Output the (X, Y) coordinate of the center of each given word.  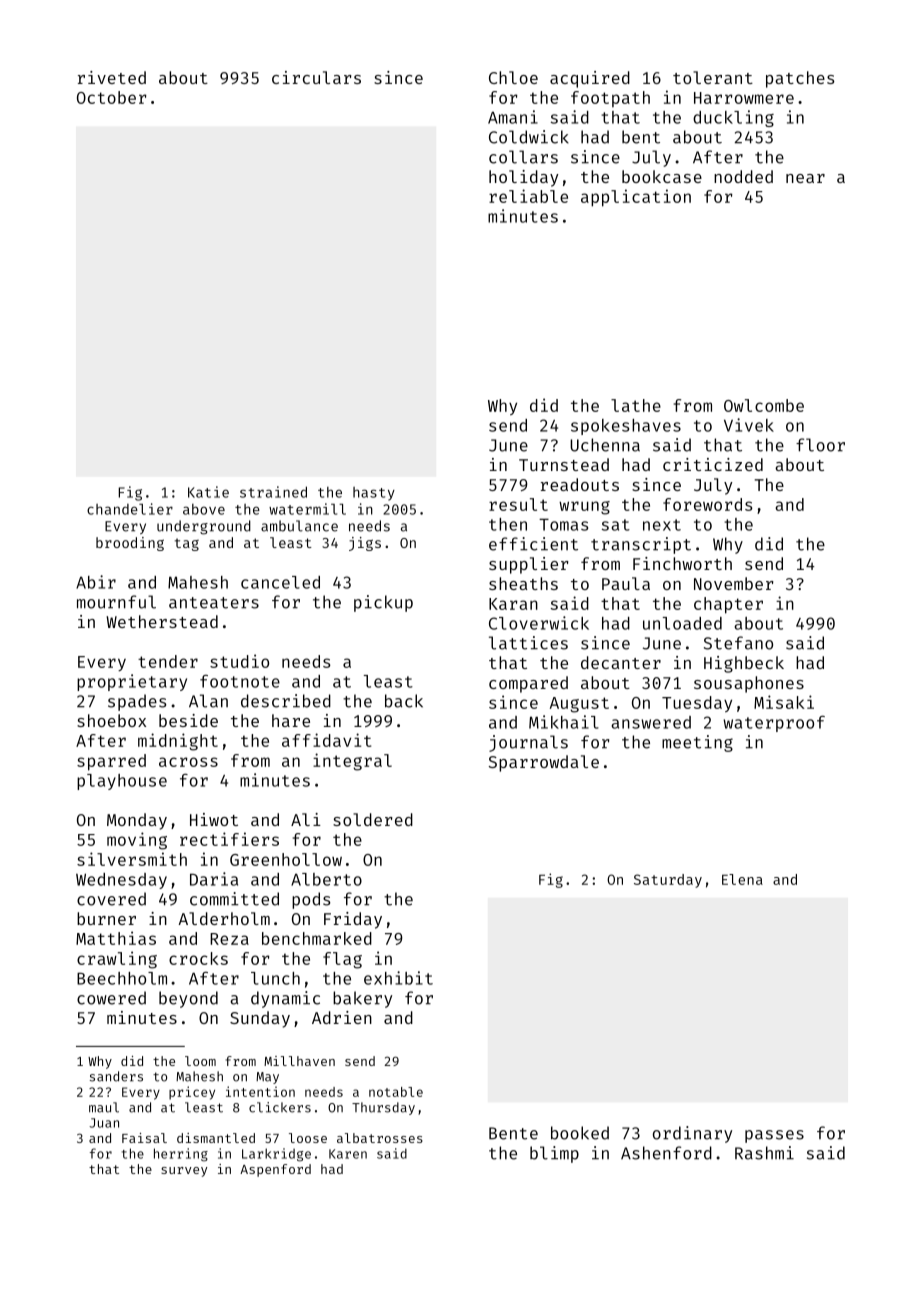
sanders (116, 1076)
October (111, 97)
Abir (96, 582)
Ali (306, 819)
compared (528, 684)
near (805, 178)
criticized (713, 464)
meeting (697, 743)
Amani (513, 117)
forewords (708, 504)
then (508, 524)
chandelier (130, 509)
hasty (374, 494)
